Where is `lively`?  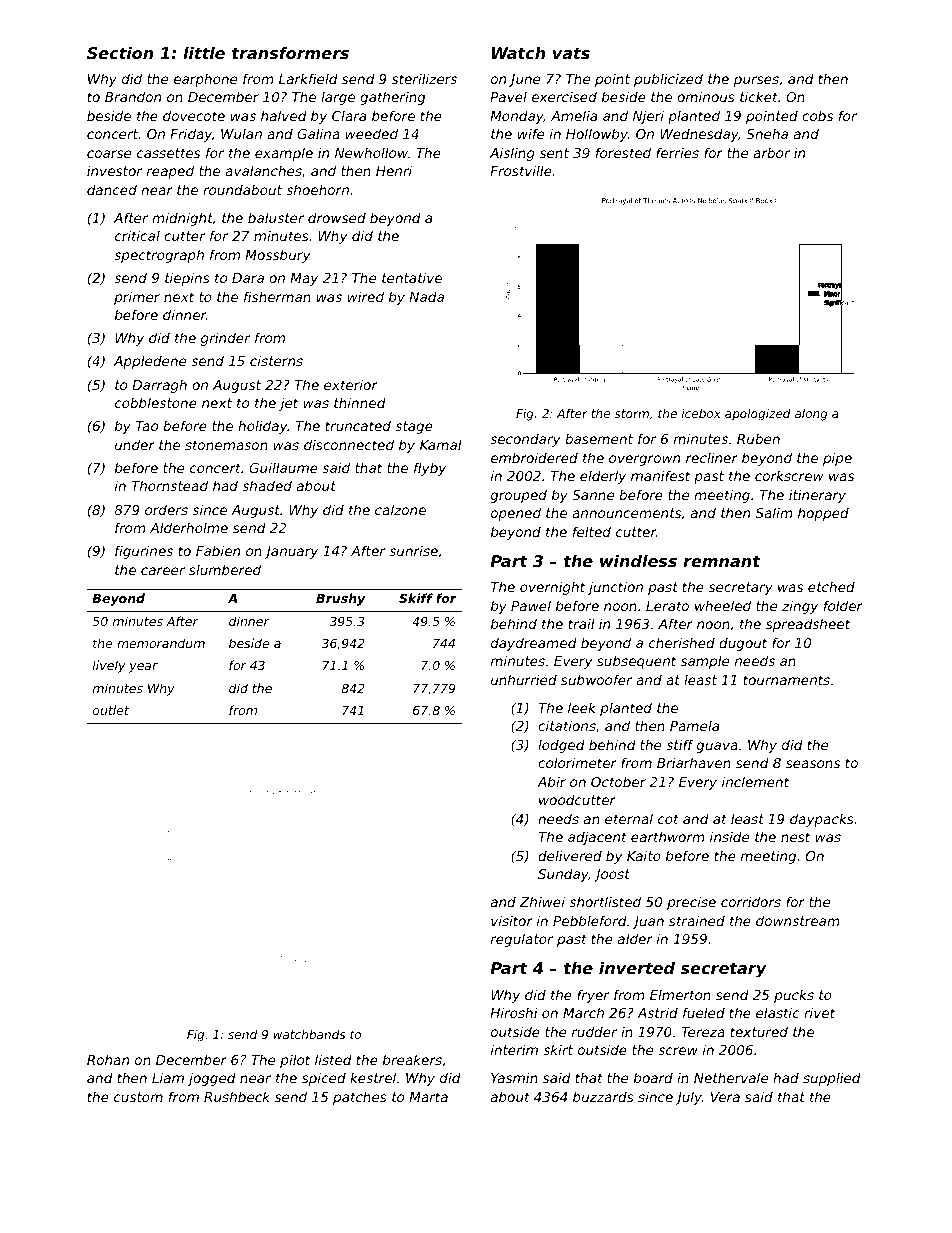 lively is located at coordinates (109, 666).
